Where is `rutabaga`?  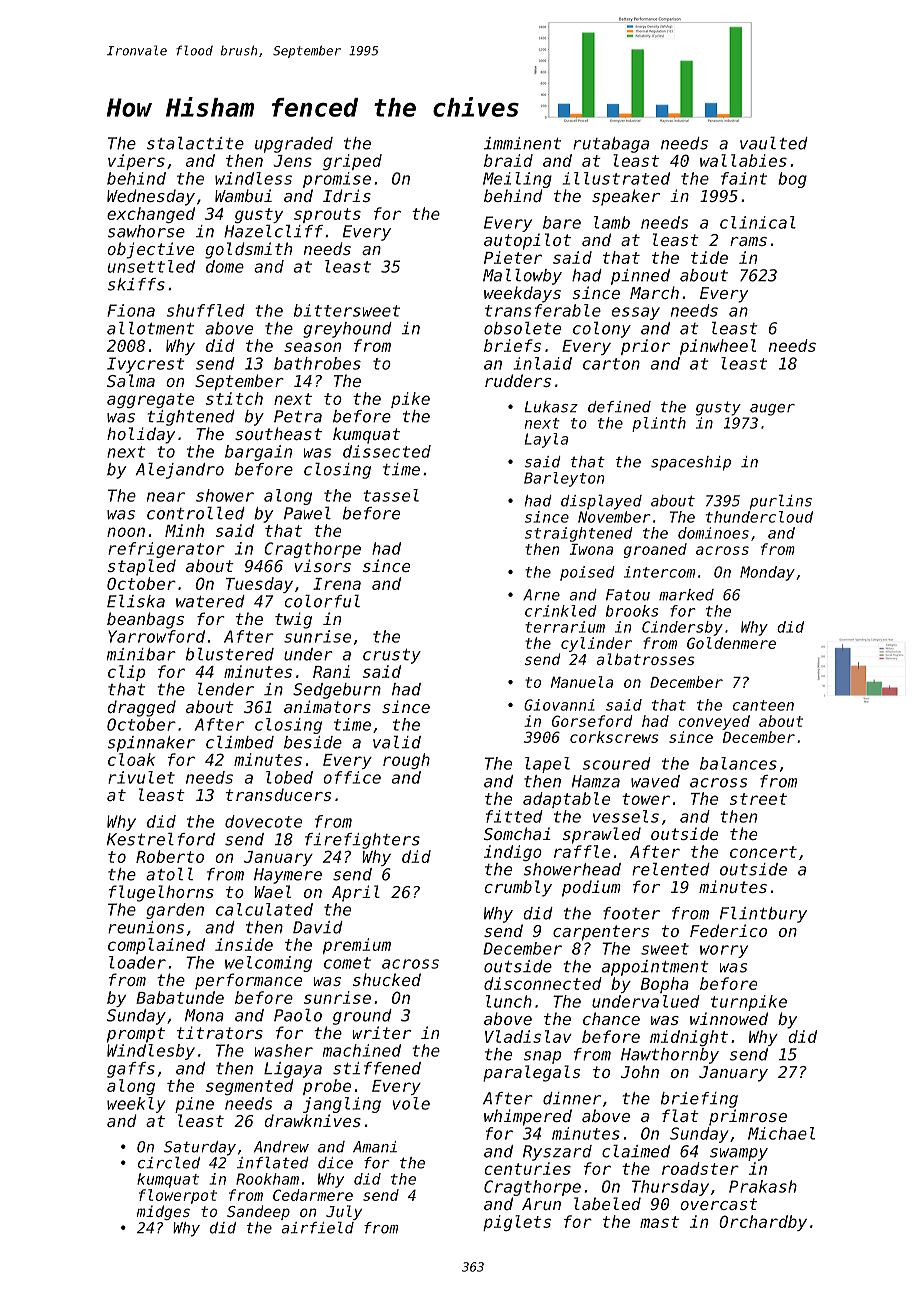 rutabaga is located at coordinates (611, 145).
